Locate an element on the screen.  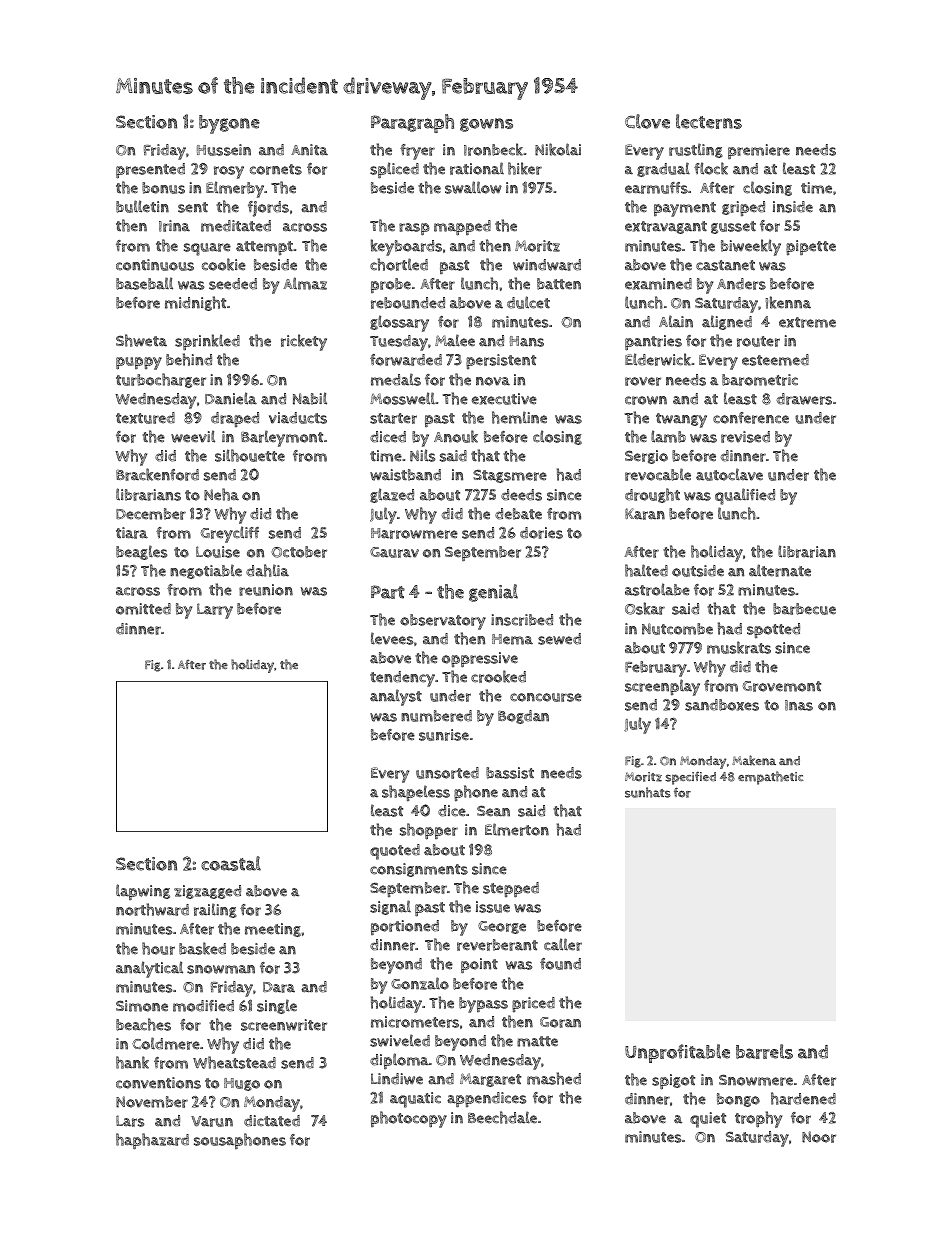
Karan is located at coordinates (645, 514).
